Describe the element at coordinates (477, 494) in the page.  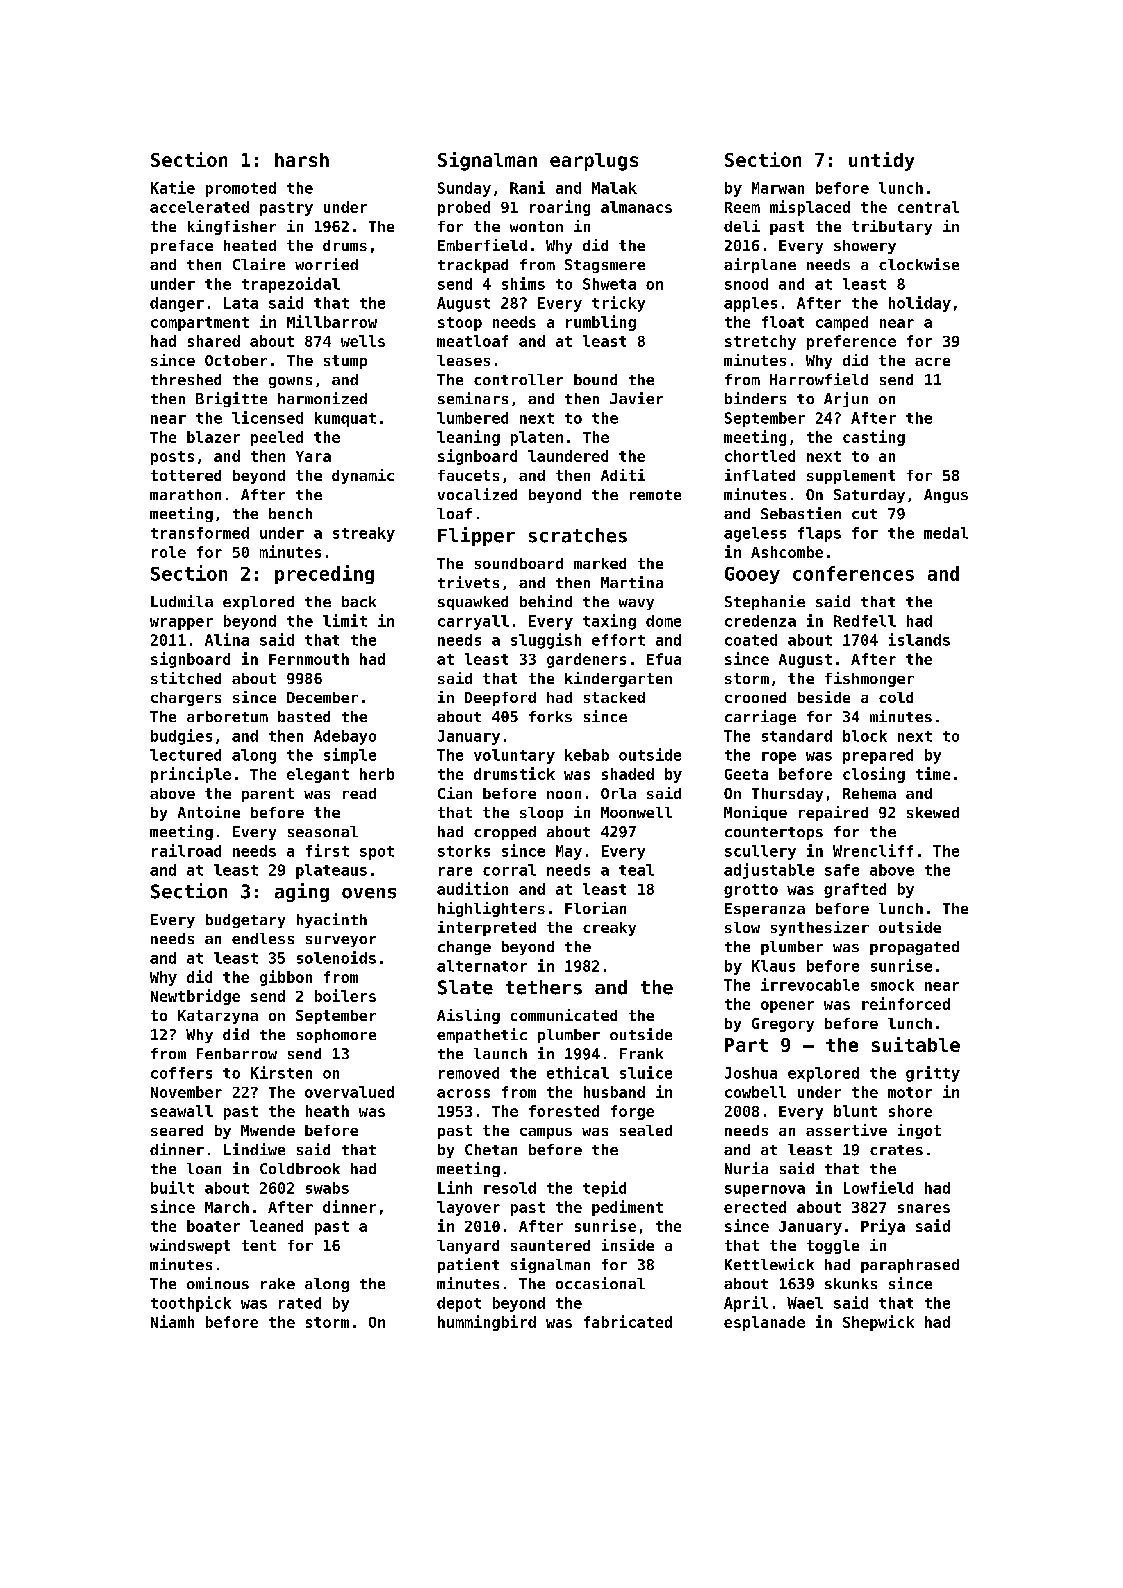
I see `vocalized` at that location.
